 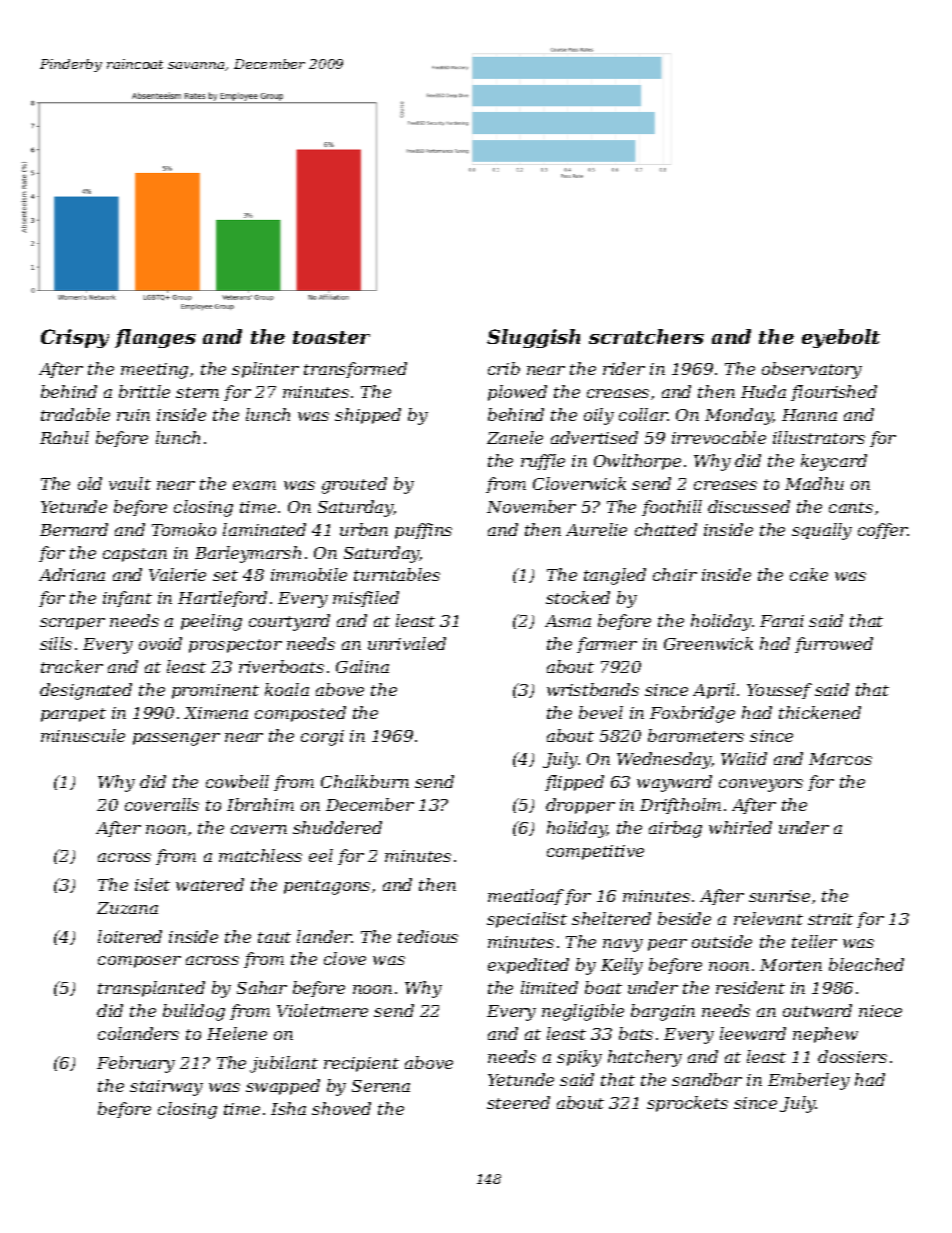 What do you see at coordinates (543, 462) in the screenshot?
I see `ruffle` at bounding box center [543, 462].
